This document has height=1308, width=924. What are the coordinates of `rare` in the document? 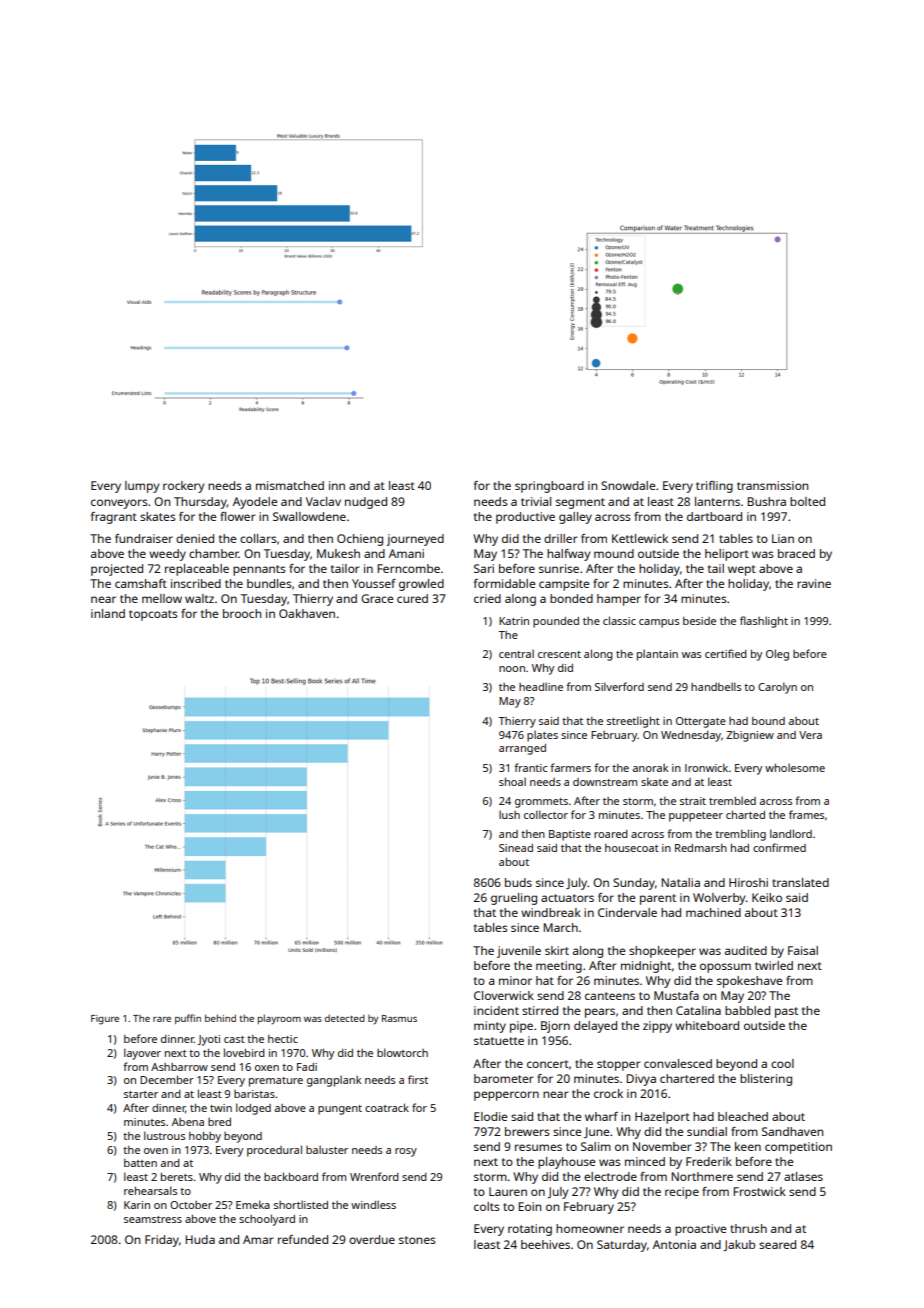 It's located at (162, 1019).
